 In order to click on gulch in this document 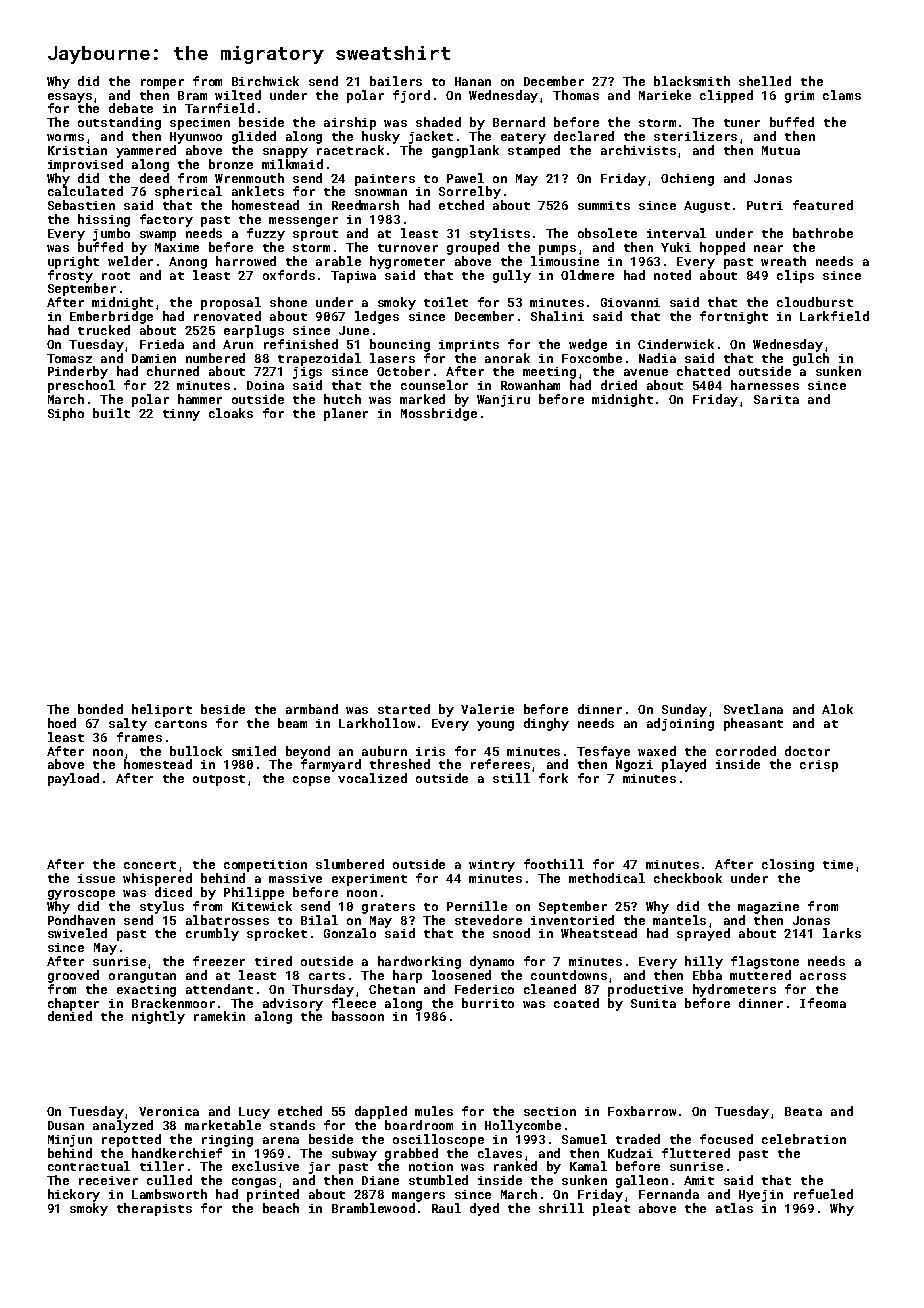, I will do `click(811, 359)`.
